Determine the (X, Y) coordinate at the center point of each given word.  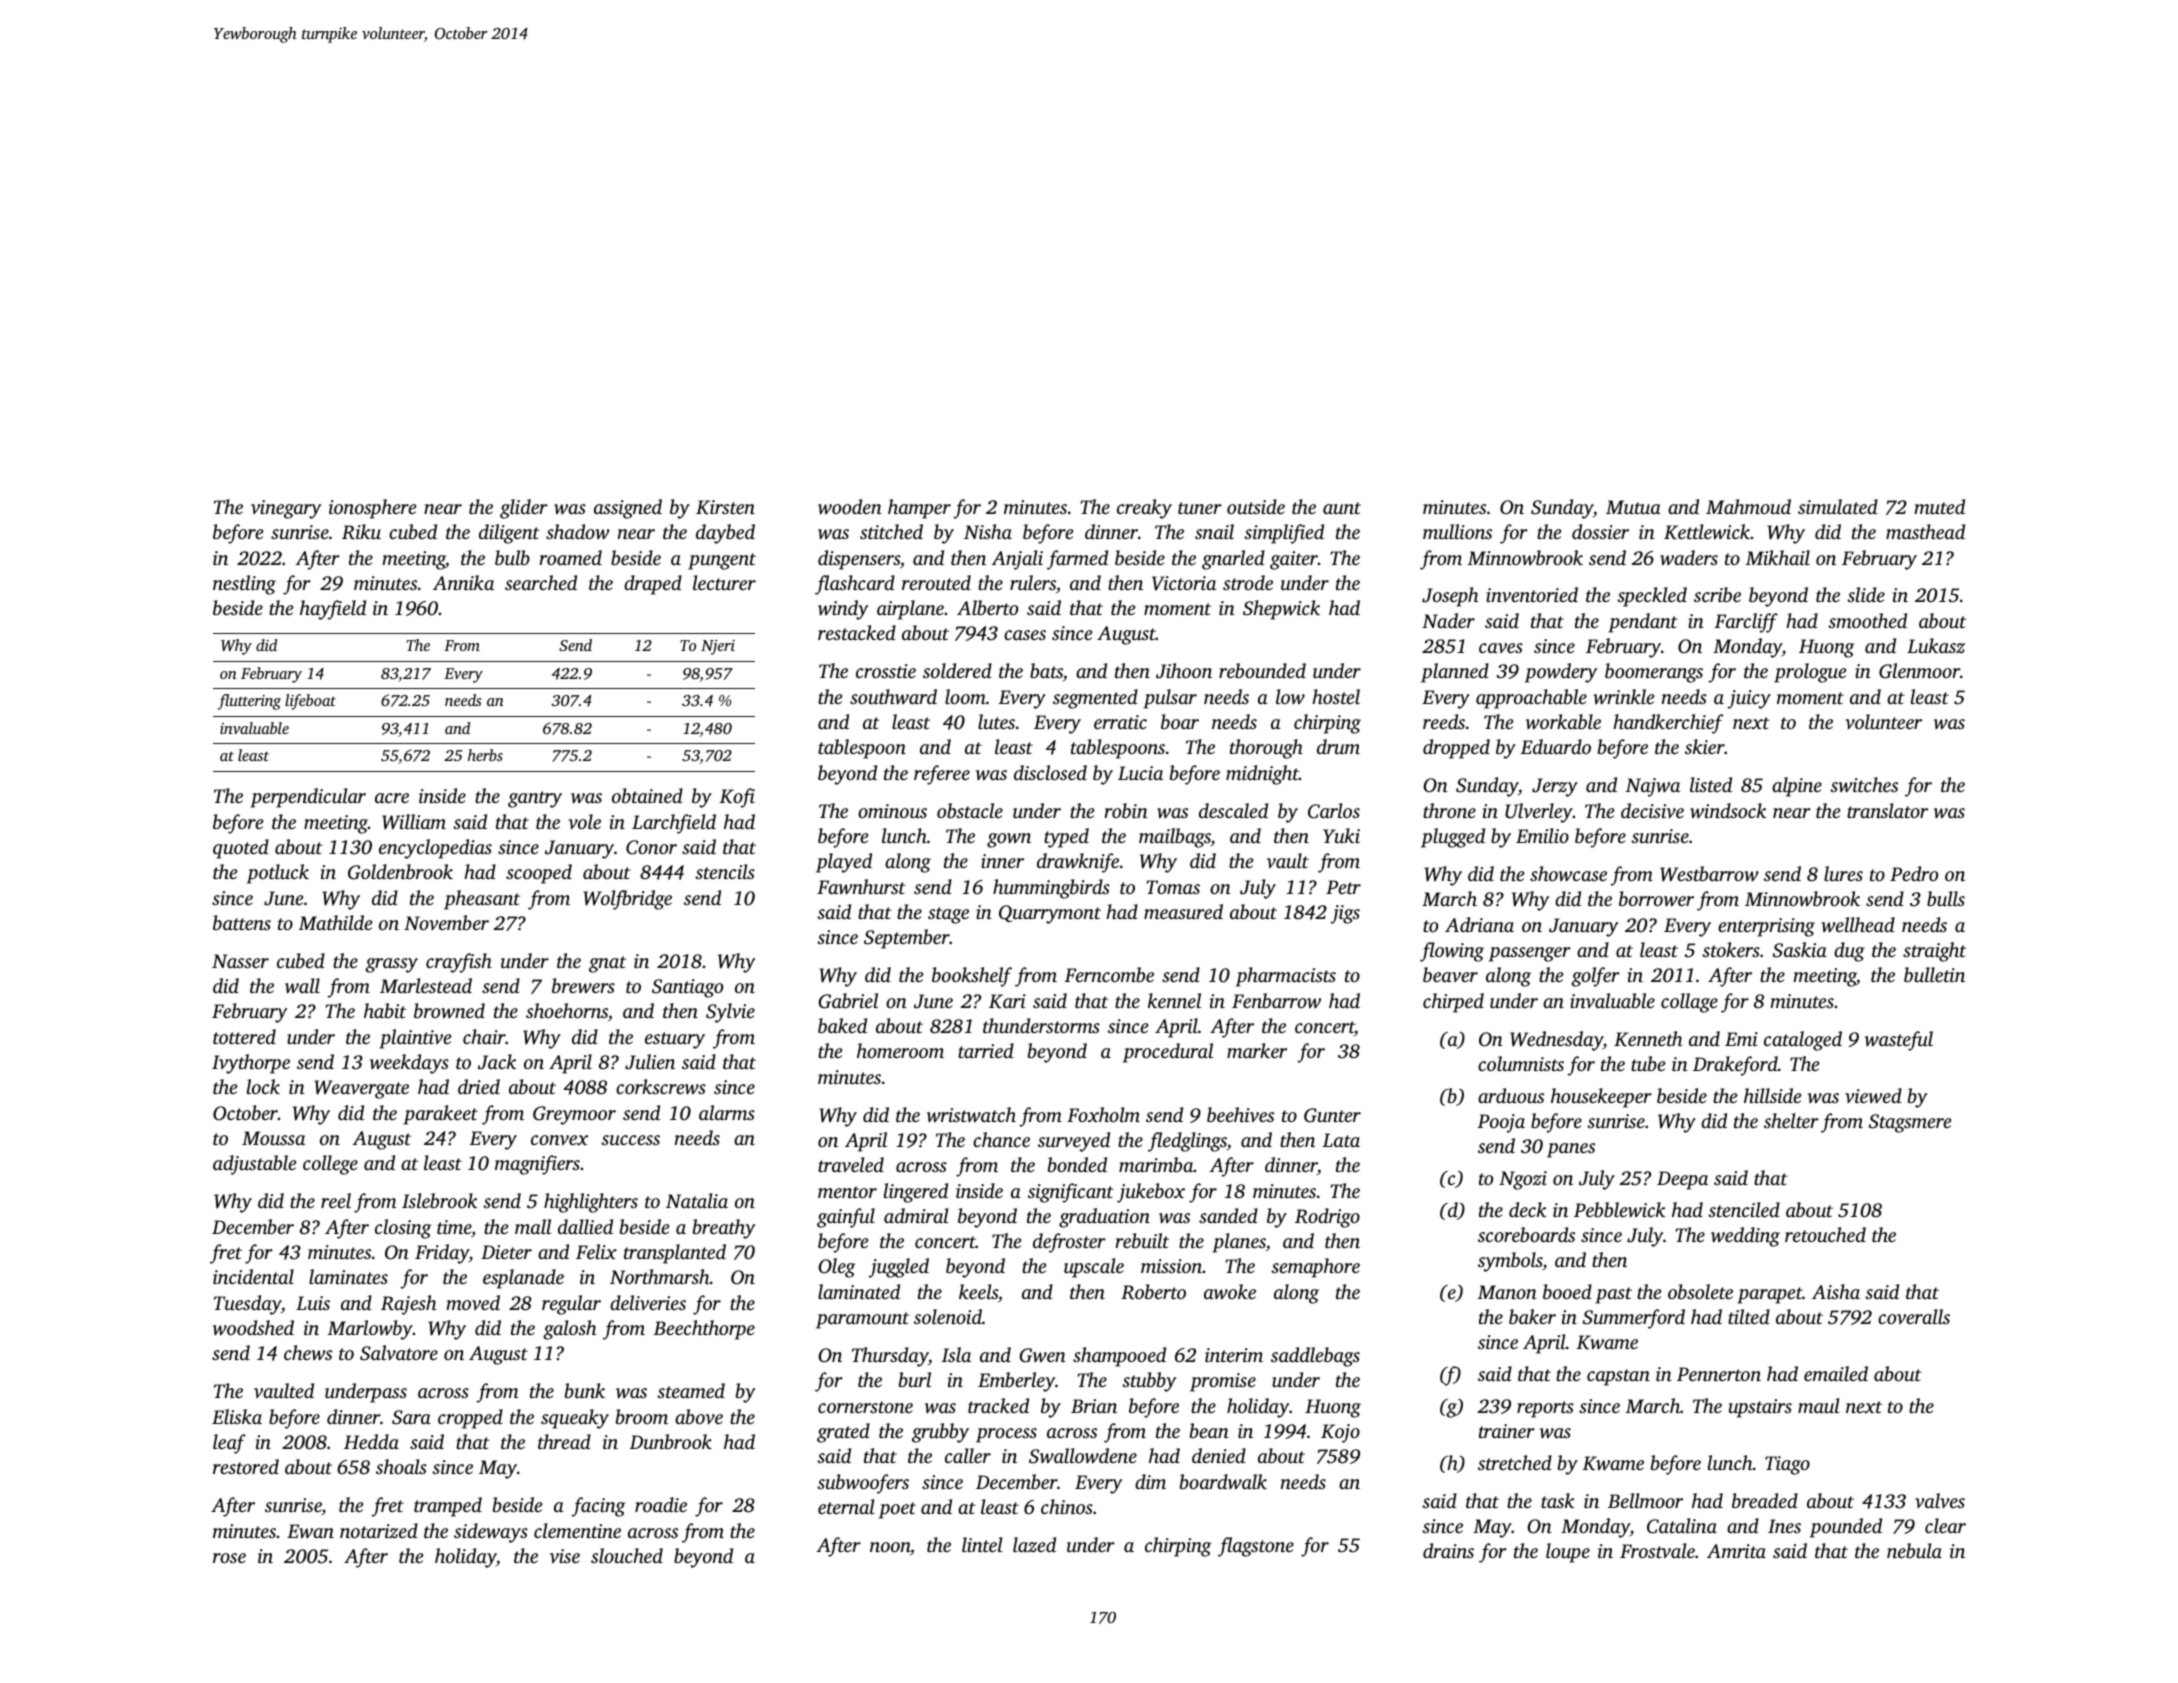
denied (1219, 1455)
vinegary (286, 509)
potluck (278, 874)
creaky (1144, 509)
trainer (1507, 1431)
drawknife (1078, 863)
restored (246, 1466)
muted (1939, 506)
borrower (1656, 899)
